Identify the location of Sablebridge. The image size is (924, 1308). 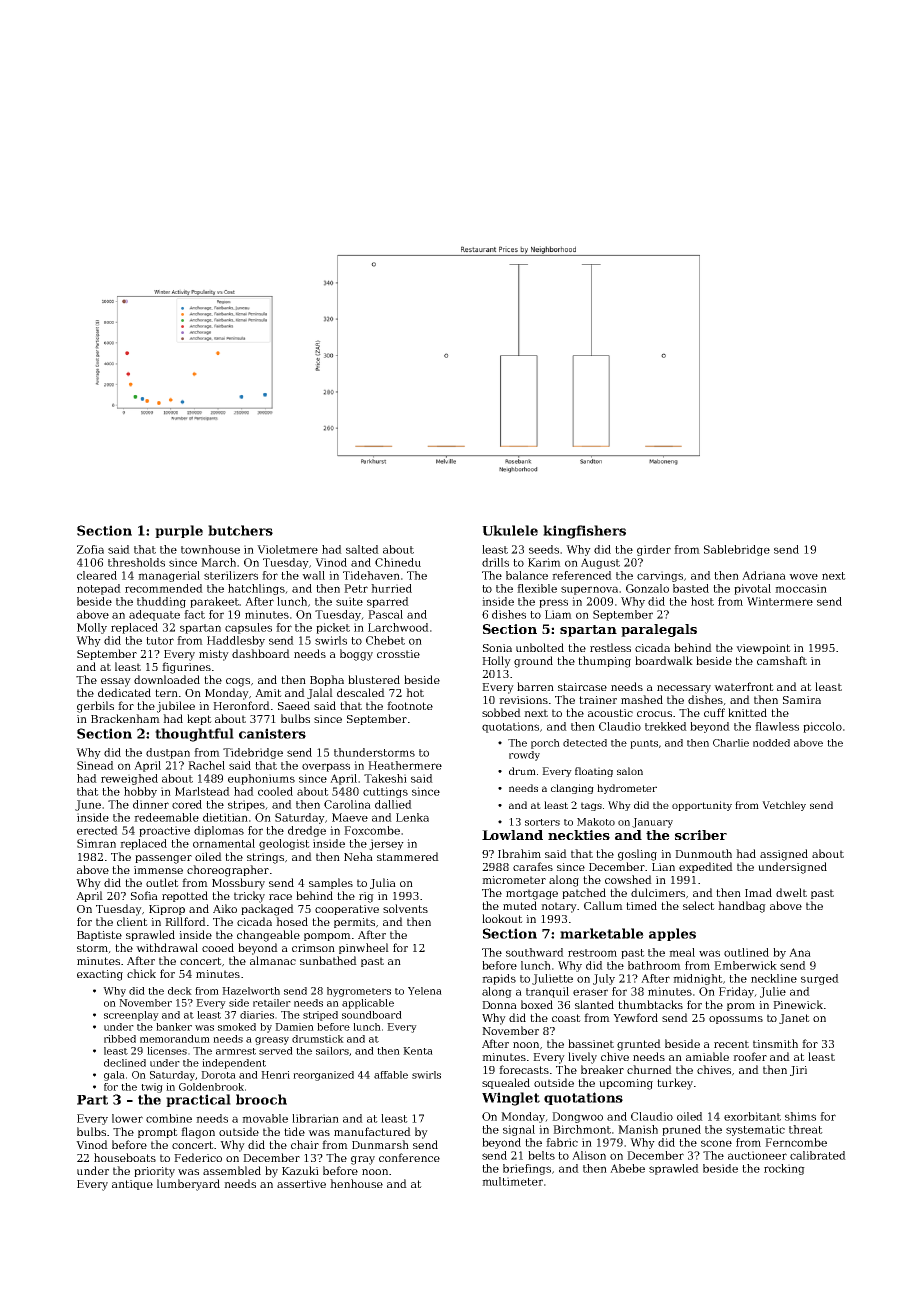
(737, 550).
